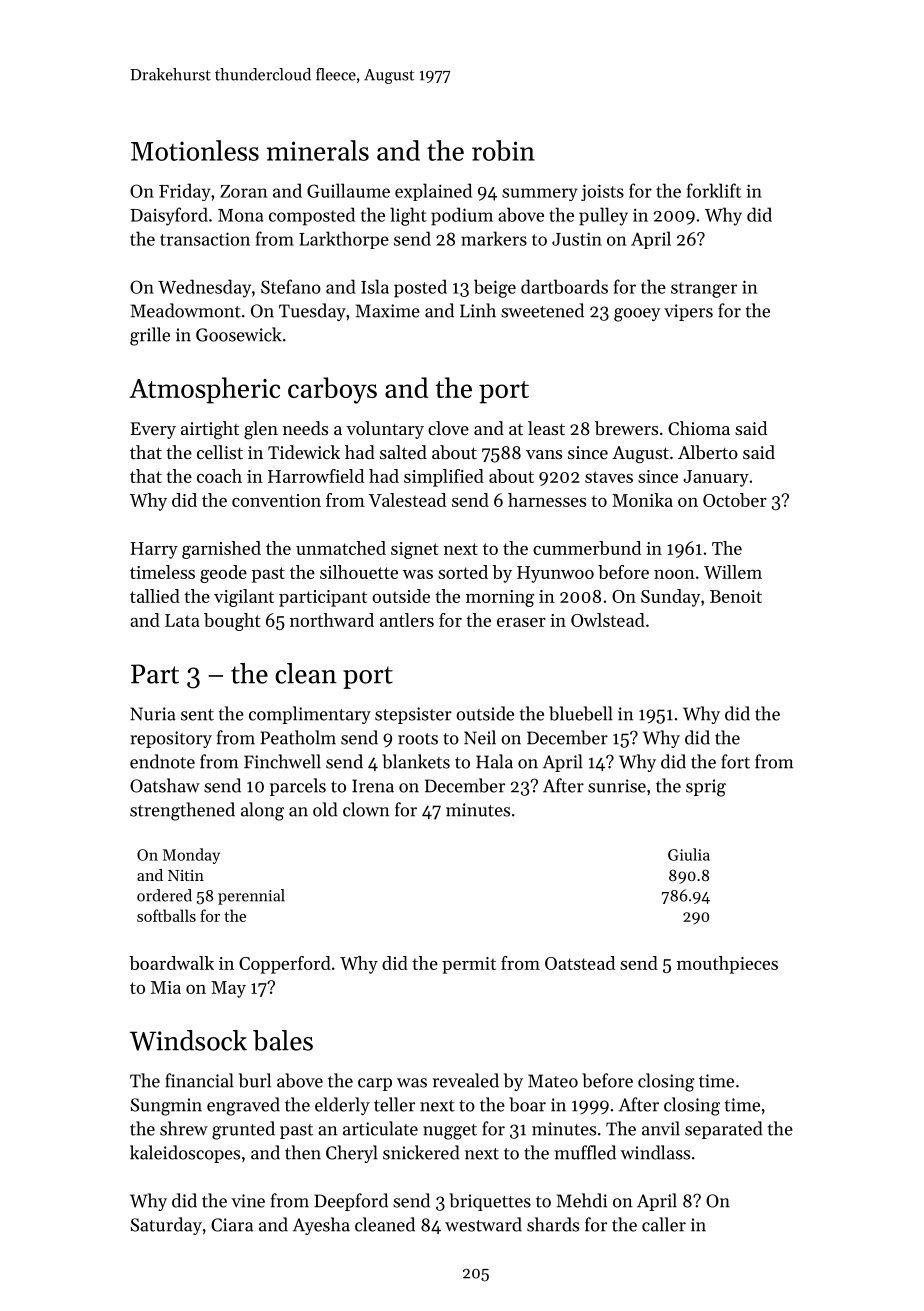 The width and height of the document is (924, 1311). I want to click on Motionless, so click(195, 150).
